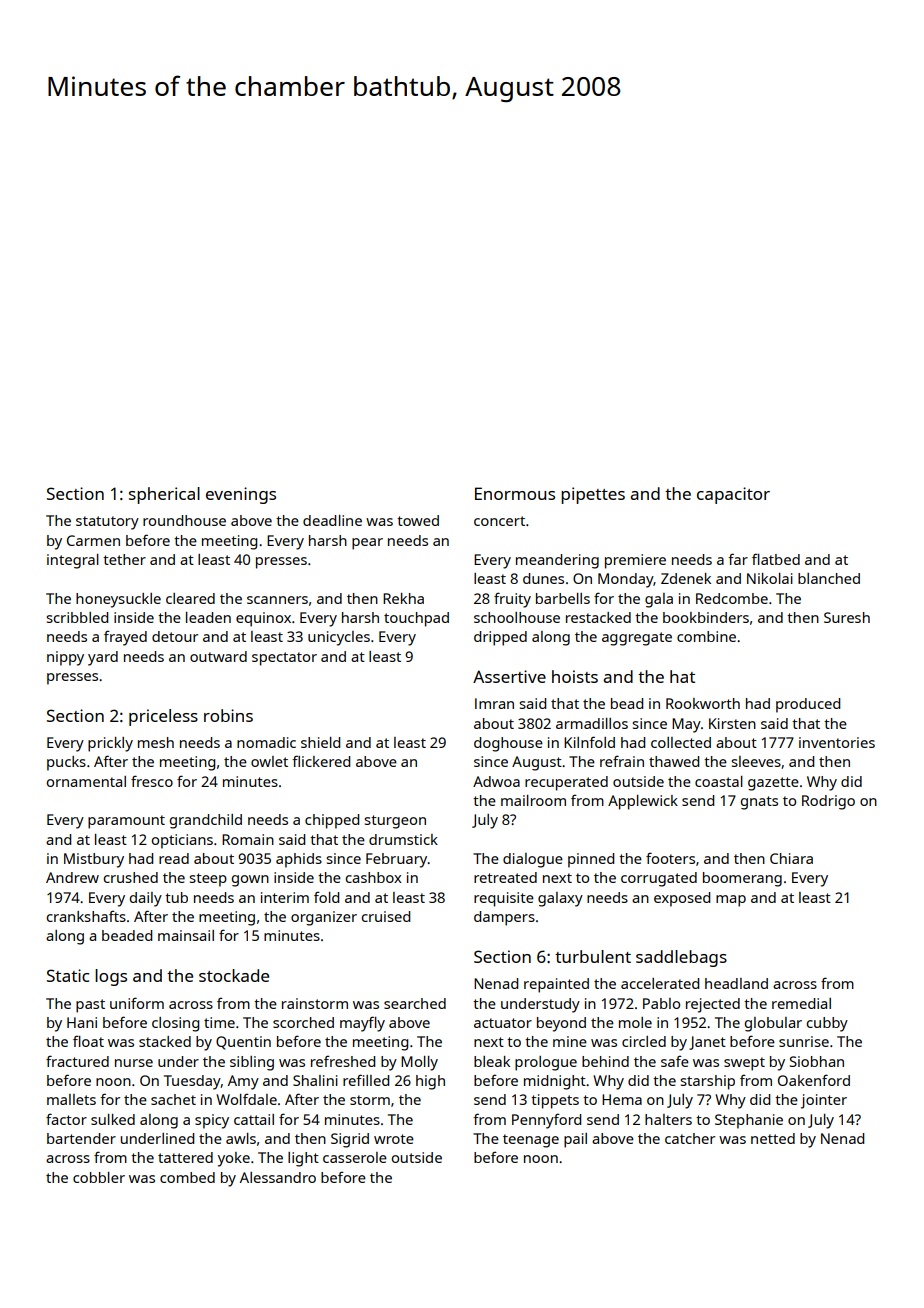 The height and width of the document is (1308, 924). Describe the element at coordinates (355, 1157) in the document. I see `casserole` at that location.
